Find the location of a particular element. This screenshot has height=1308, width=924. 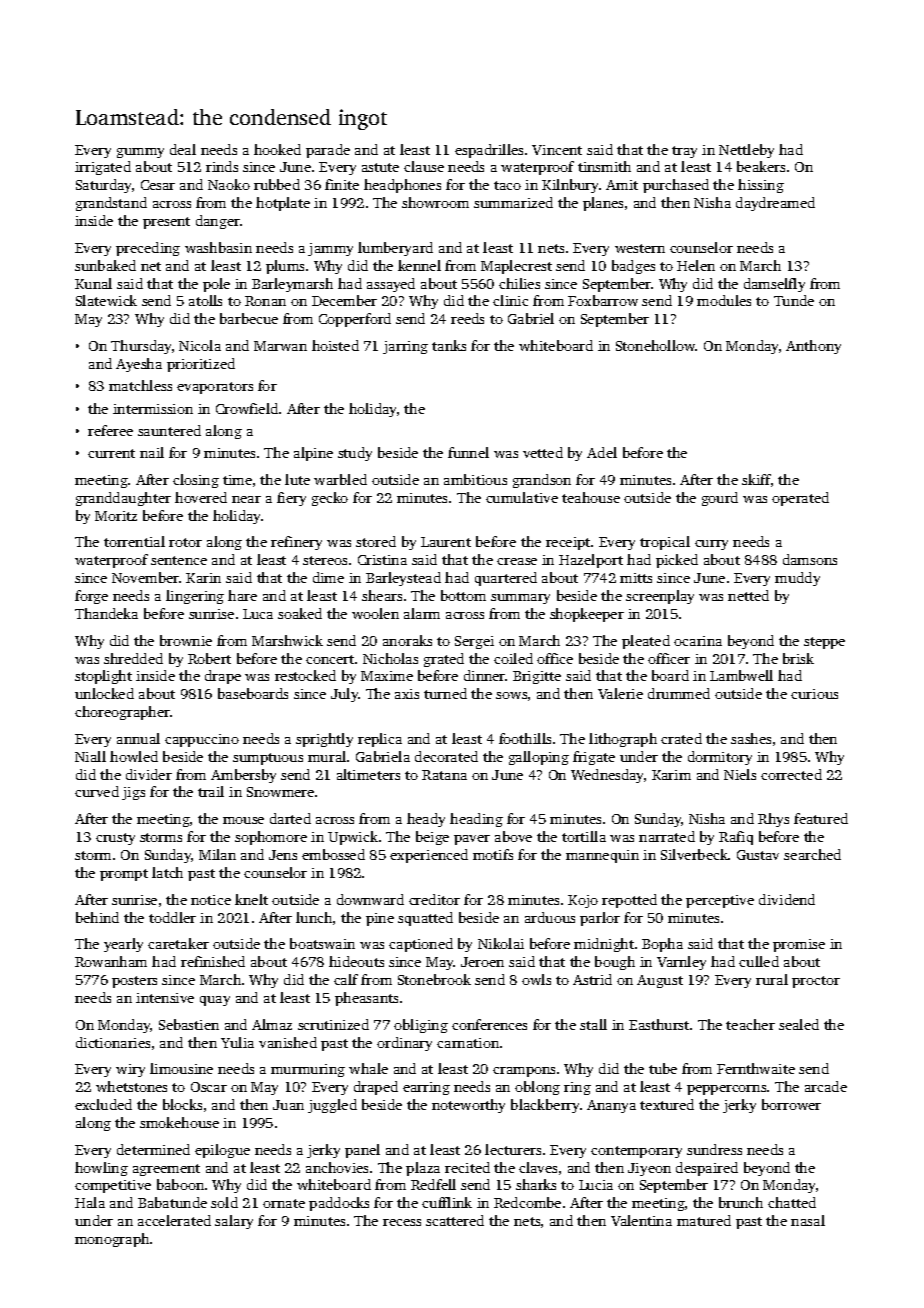

crease is located at coordinates (517, 561).
